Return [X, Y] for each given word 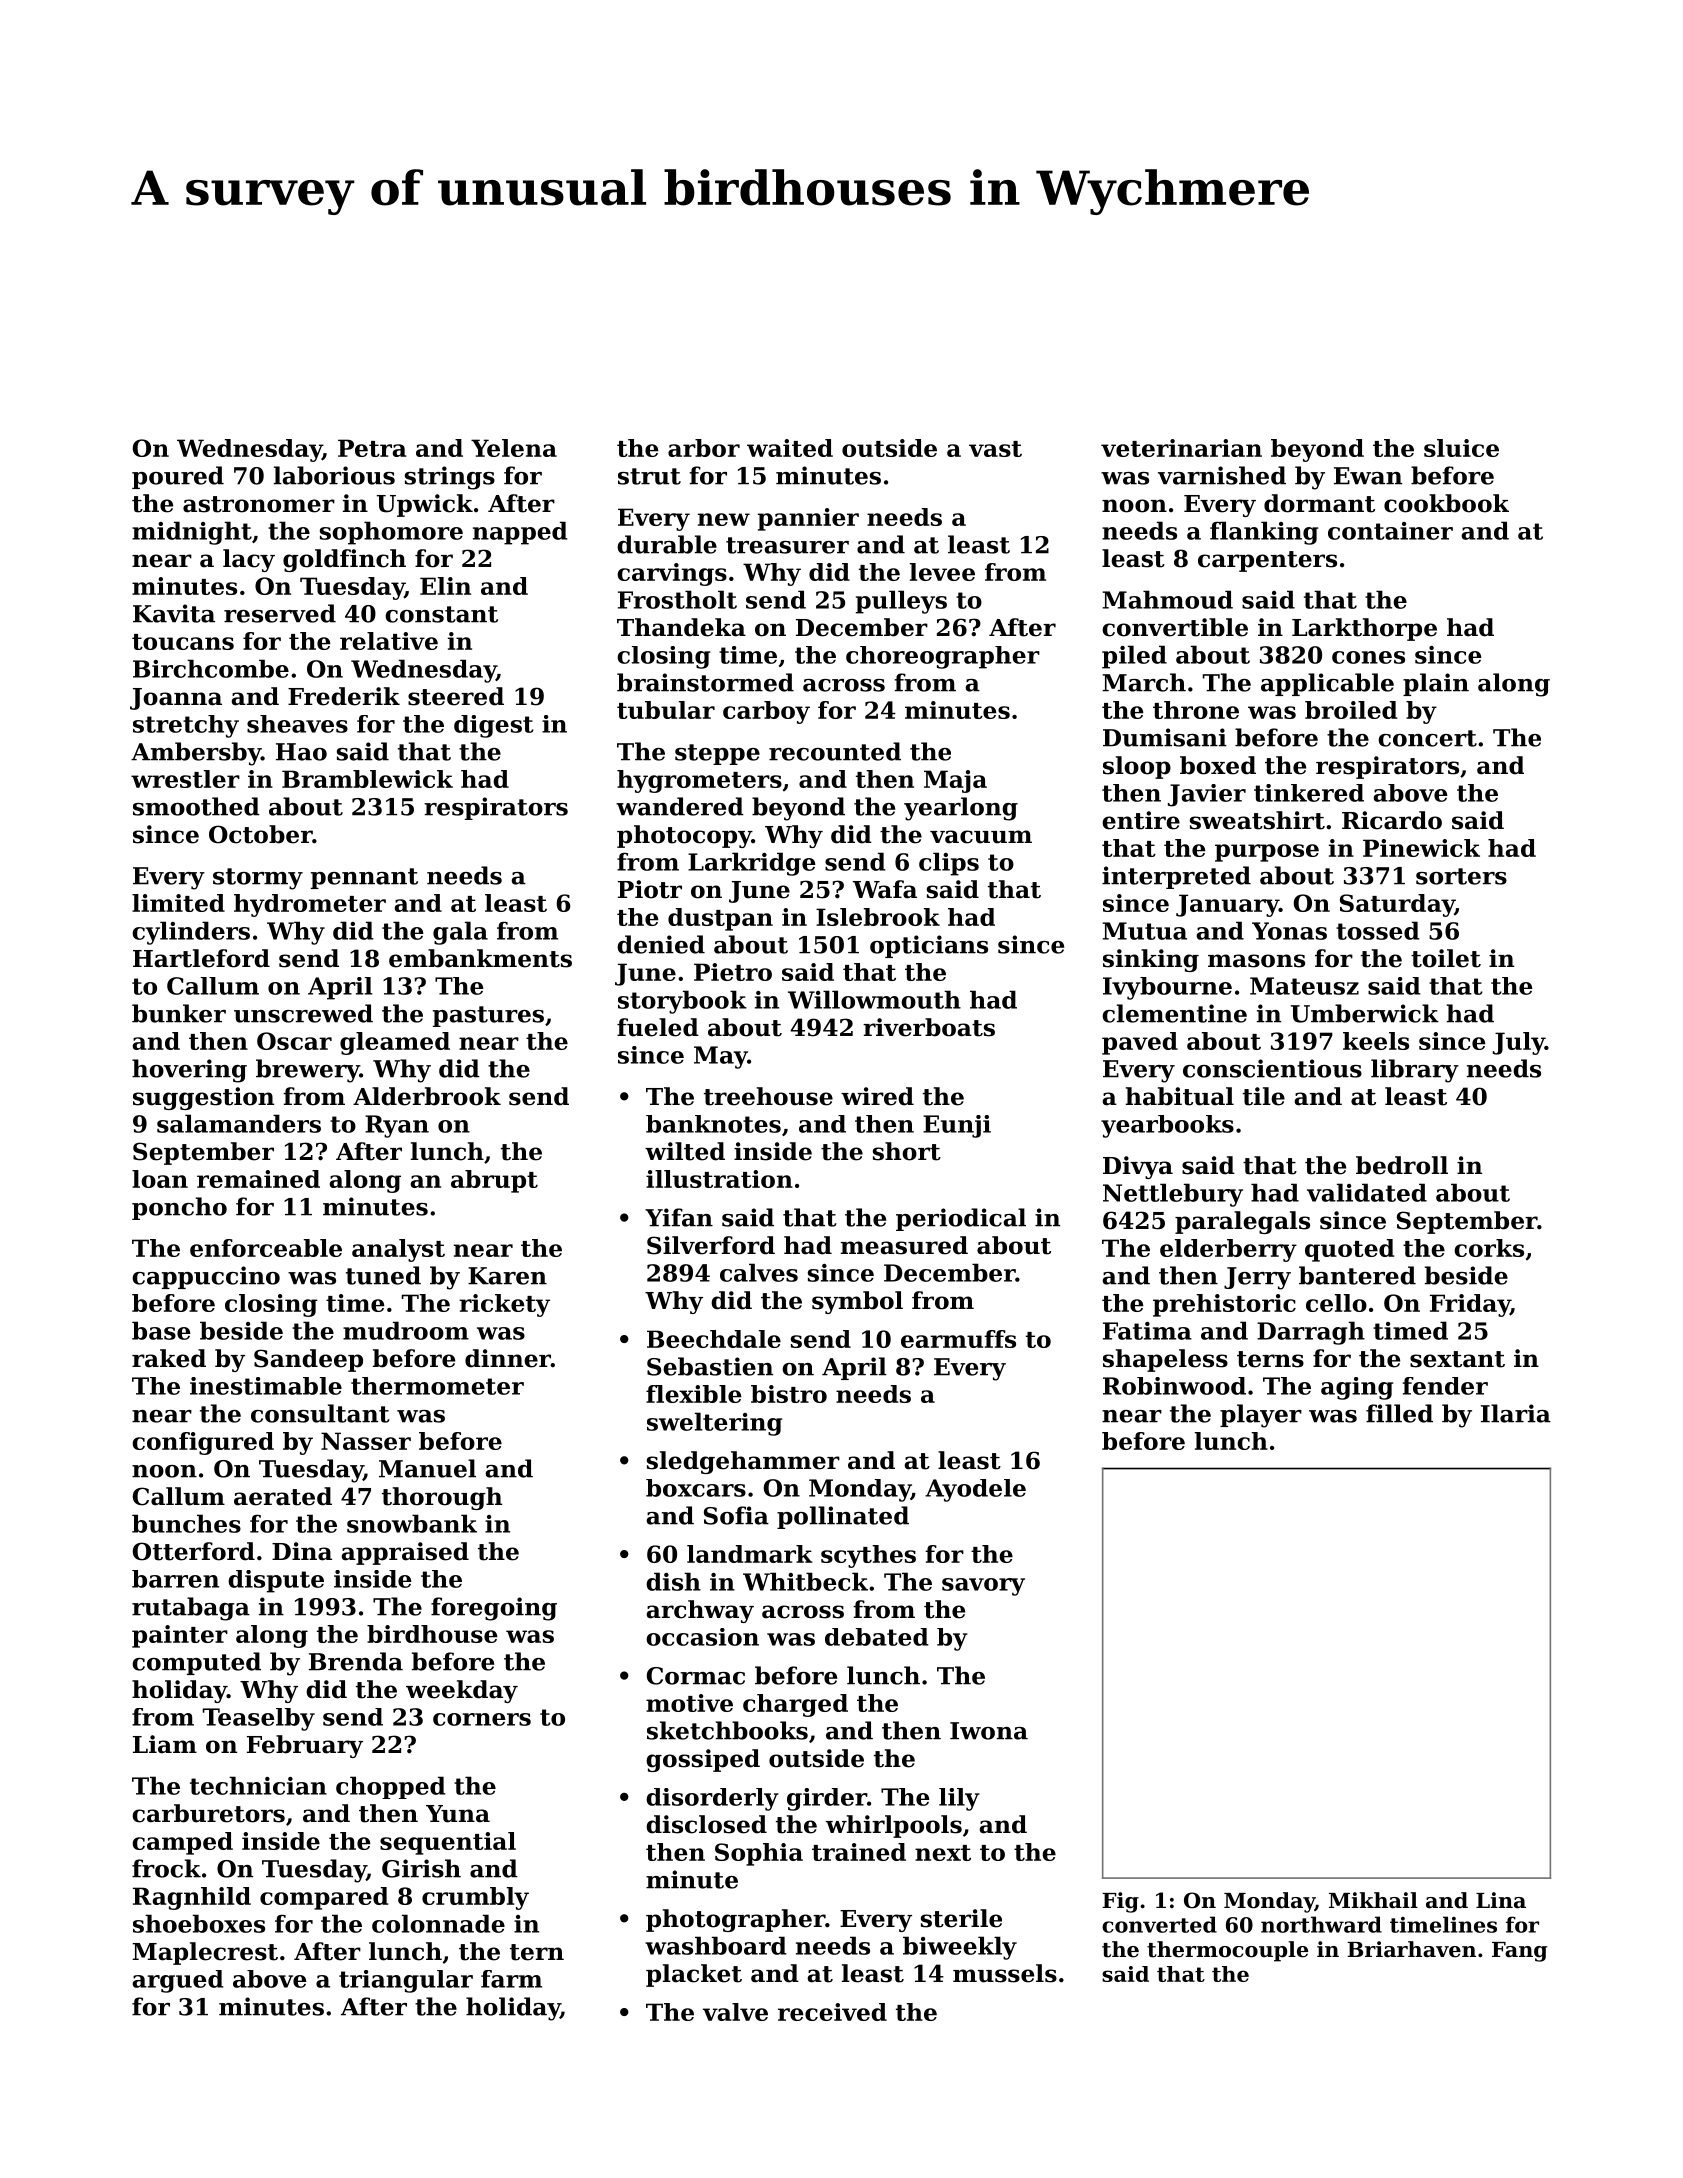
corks [1489, 1248]
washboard [716, 1945]
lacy [249, 560]
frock [166, 1868]
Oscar [294, 1041]
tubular [666, 710]
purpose [1267, 853]
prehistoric [1224, 1305]
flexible [693, 1394]
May [720, 1057]
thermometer [437, 1386]
